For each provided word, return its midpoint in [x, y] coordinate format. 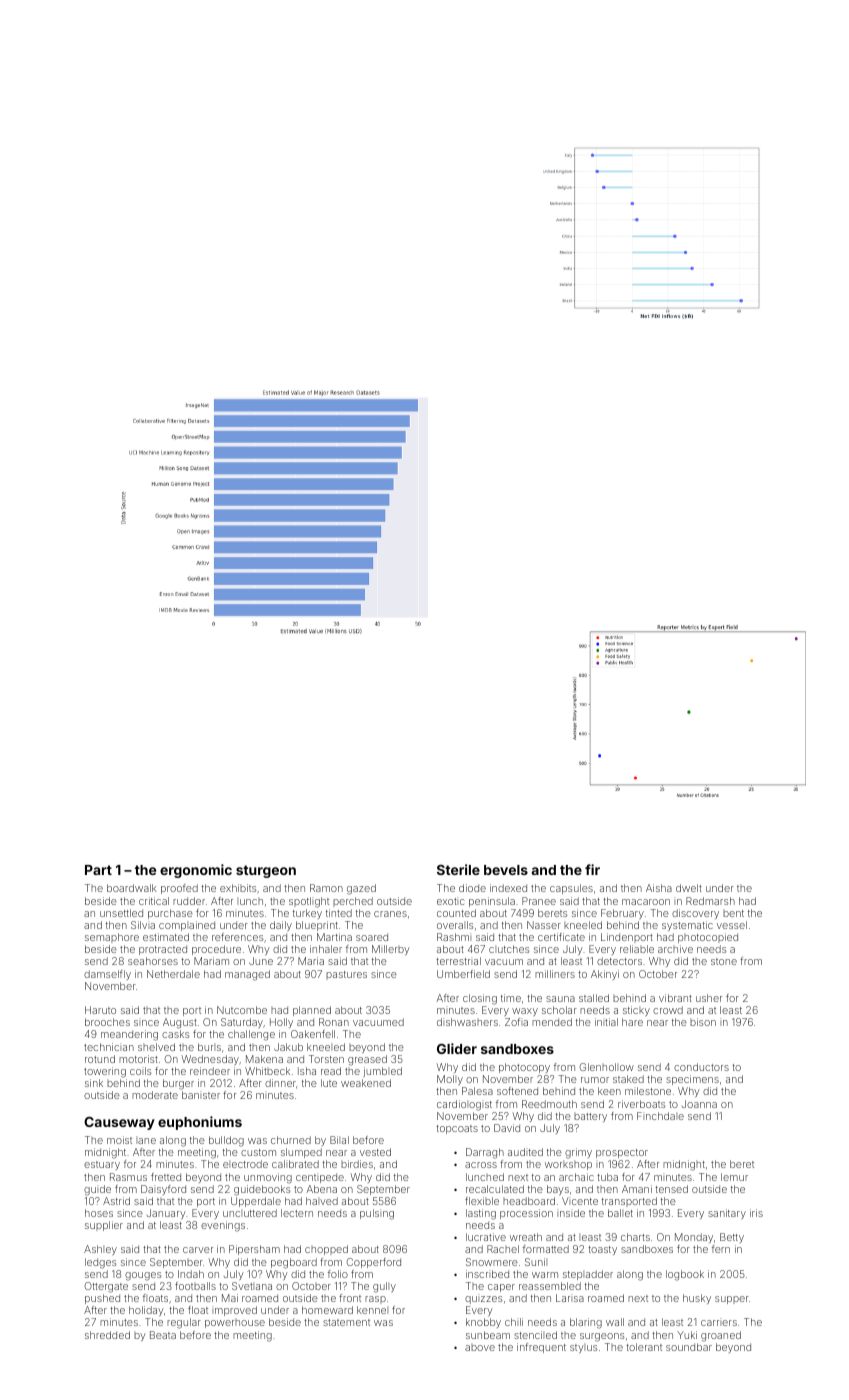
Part [98, 870]
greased [367, 1060]
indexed [508, 888]
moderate [155, 1095]
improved [234, 1311]
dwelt [689, 888]
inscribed [487, 1274]
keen [609, 1091]
